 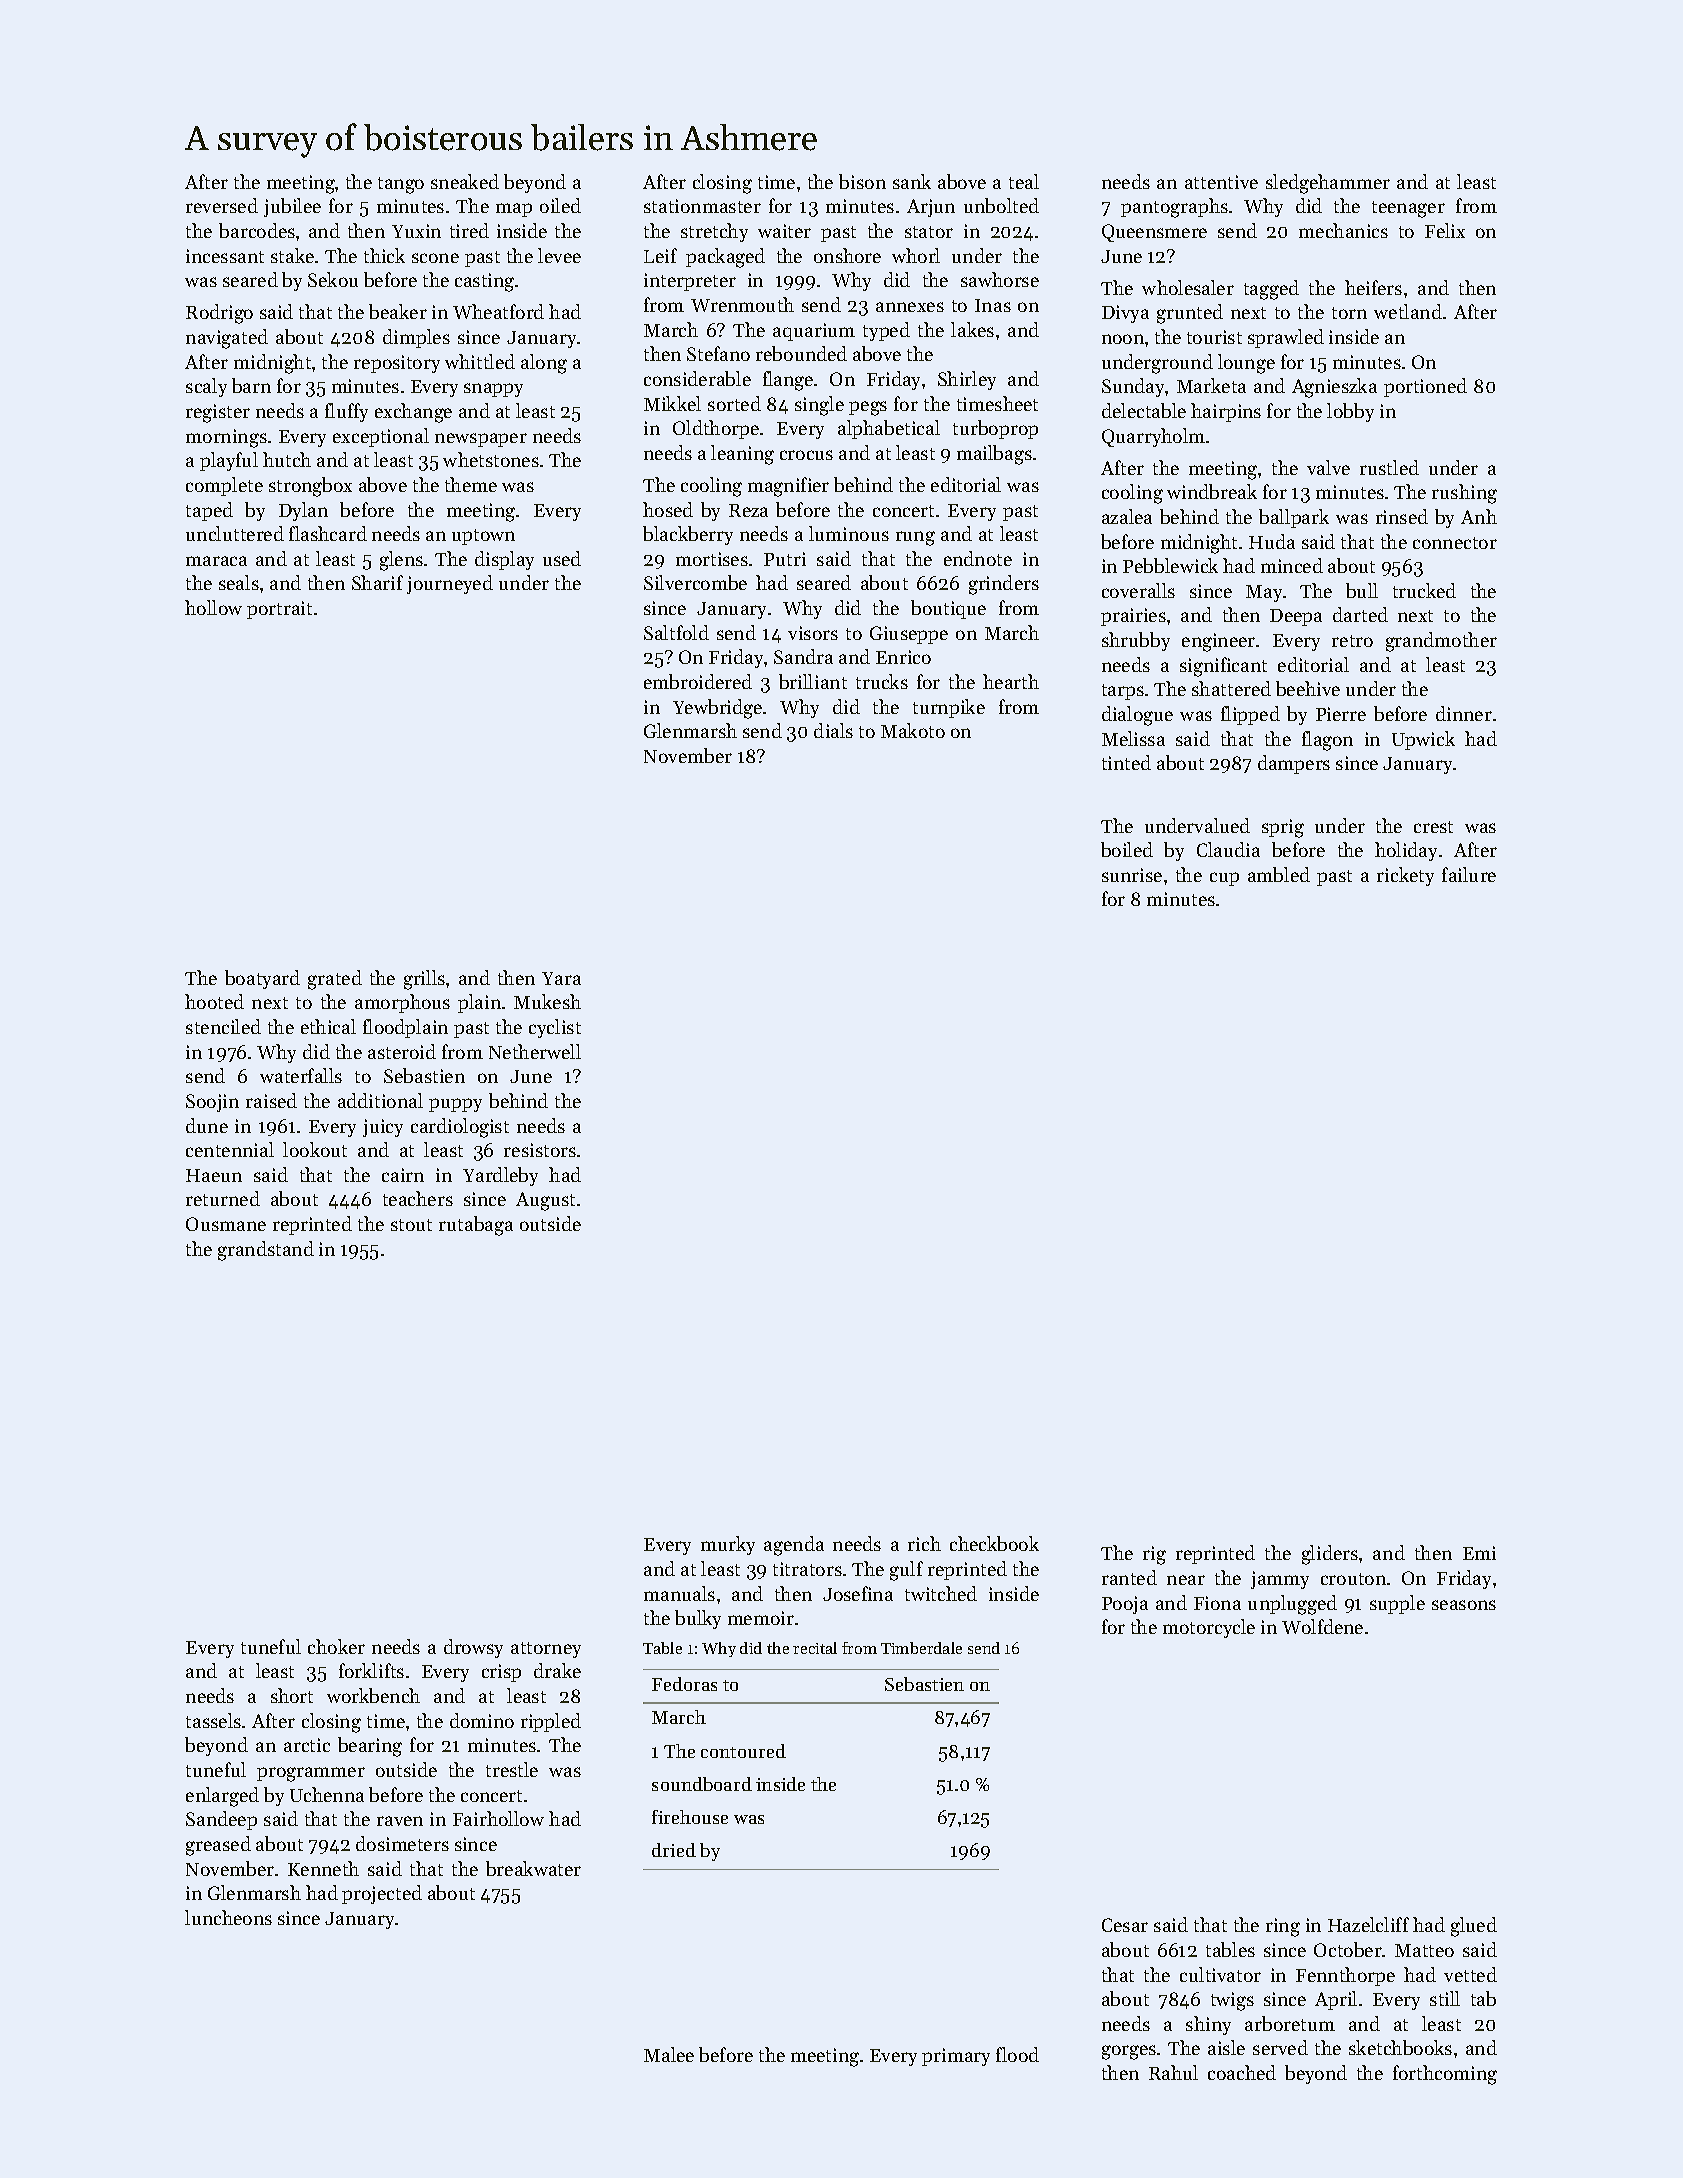 I want to click on snappy, so click(x=493, y=390).
